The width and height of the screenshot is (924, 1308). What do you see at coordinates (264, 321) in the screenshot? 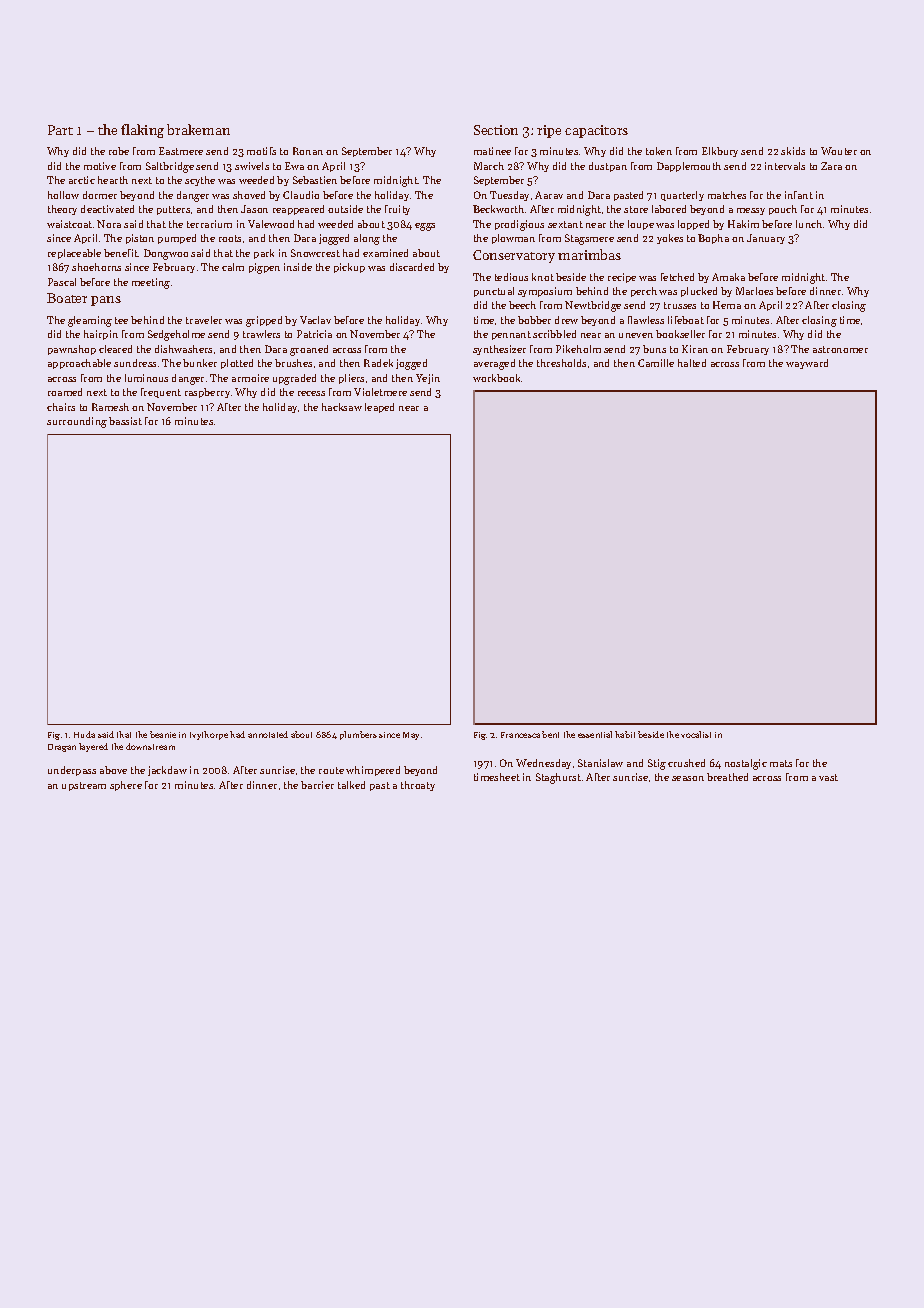
I see `gripped` at bounding box center [264, 321].
